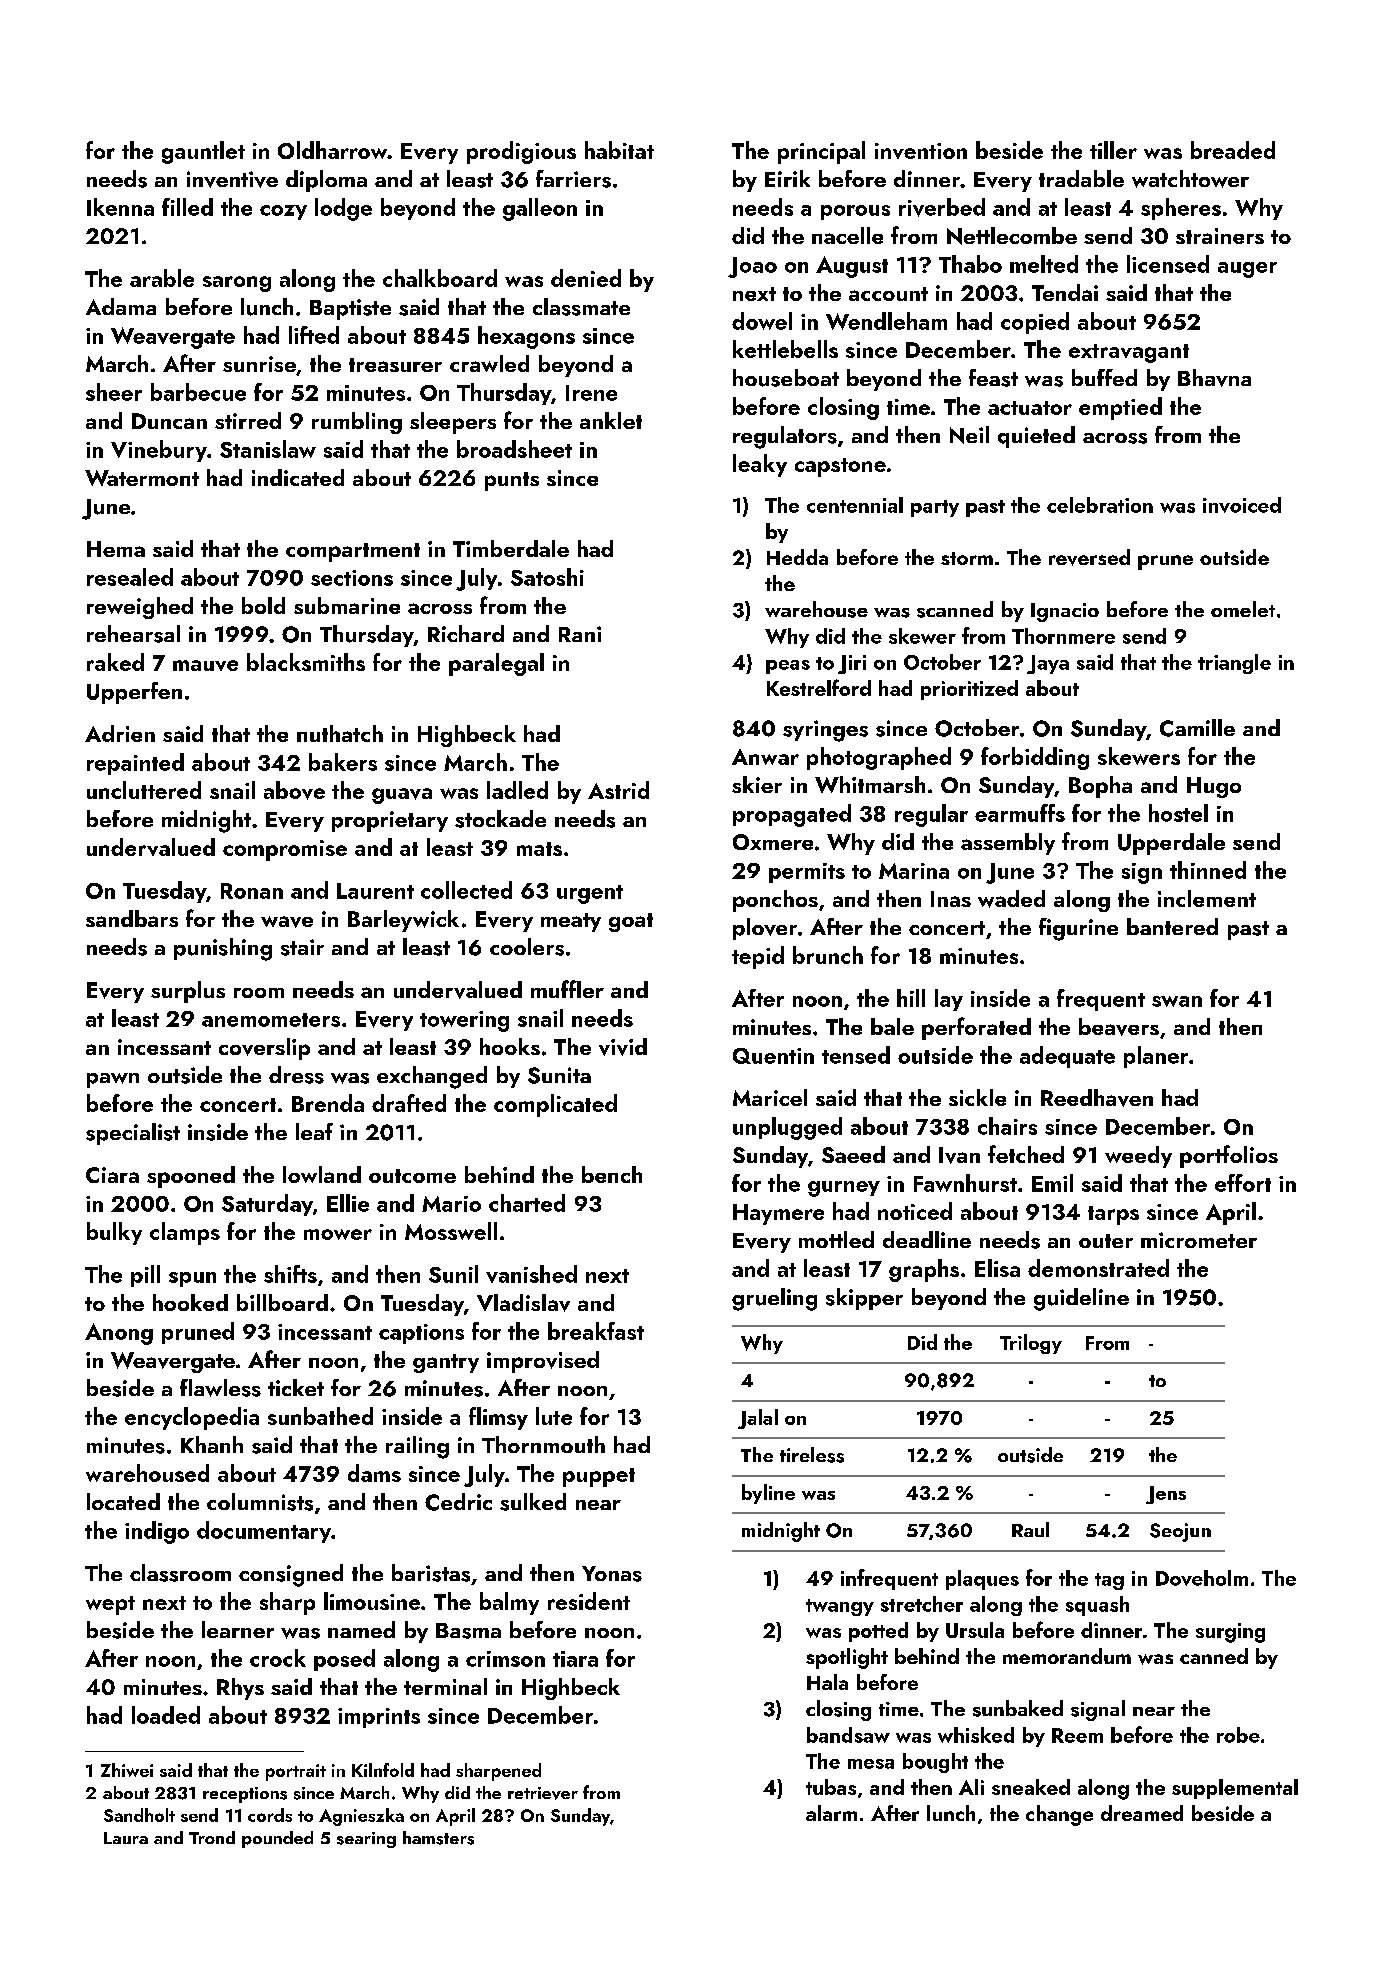 Image resolution: width=1386 pixels, height=1969 pixels. I want to click on coolers, so click(527, 947).
